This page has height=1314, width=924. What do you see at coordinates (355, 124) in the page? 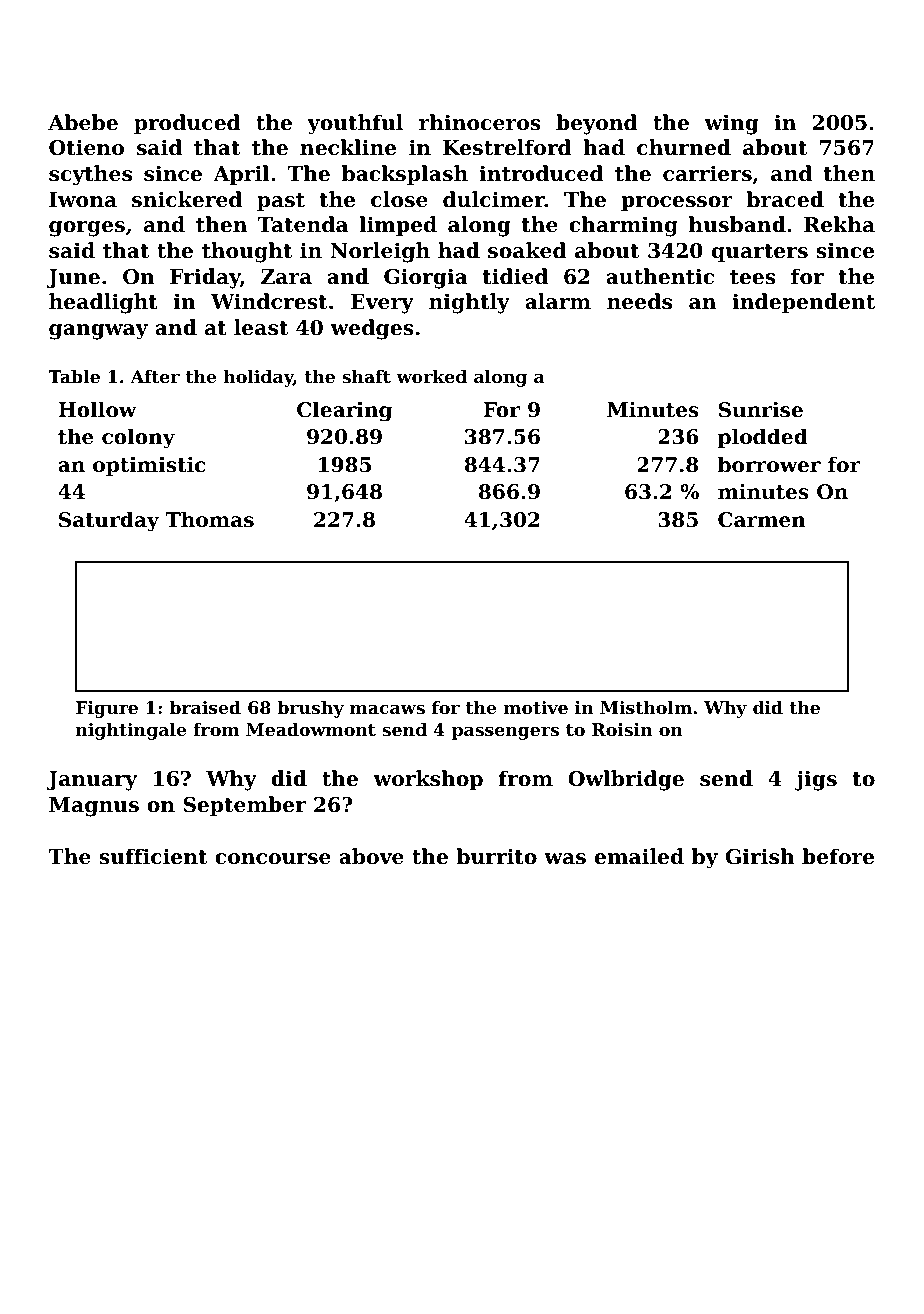
I see `youthful` at bounding box center [355, 124].
